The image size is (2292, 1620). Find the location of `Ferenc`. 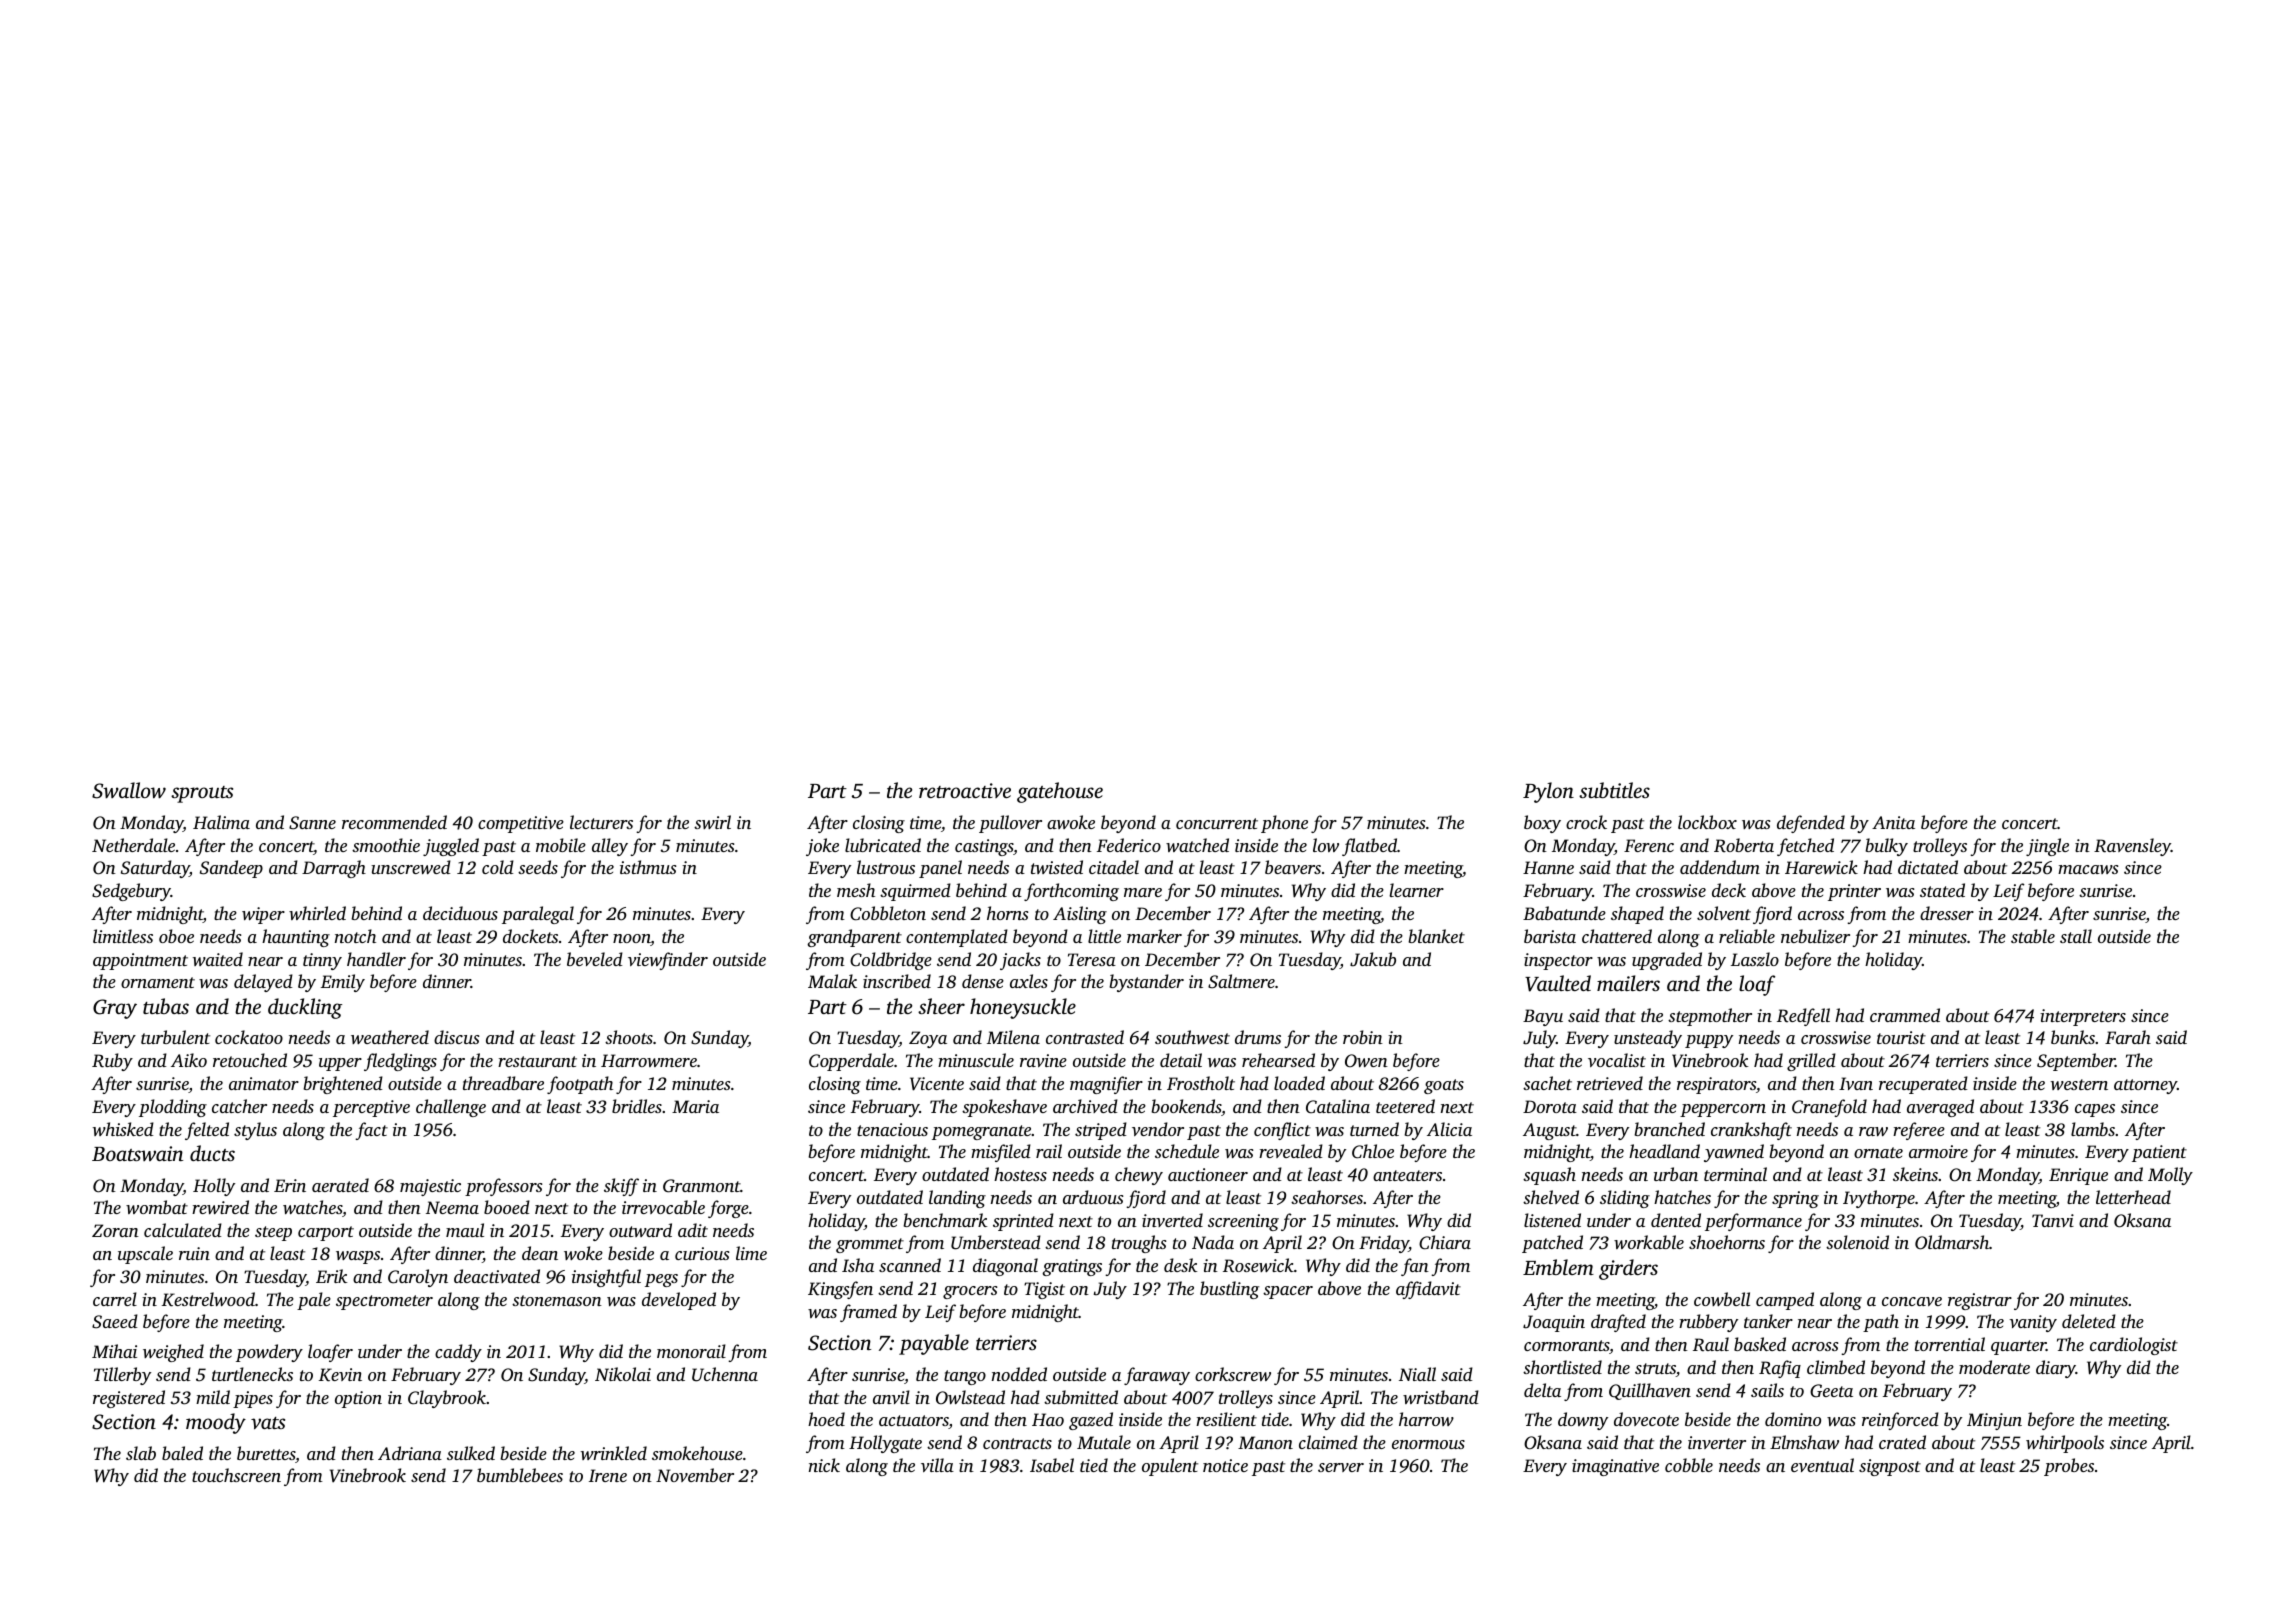

Ferenc is located at coordinates (1649, 845).
